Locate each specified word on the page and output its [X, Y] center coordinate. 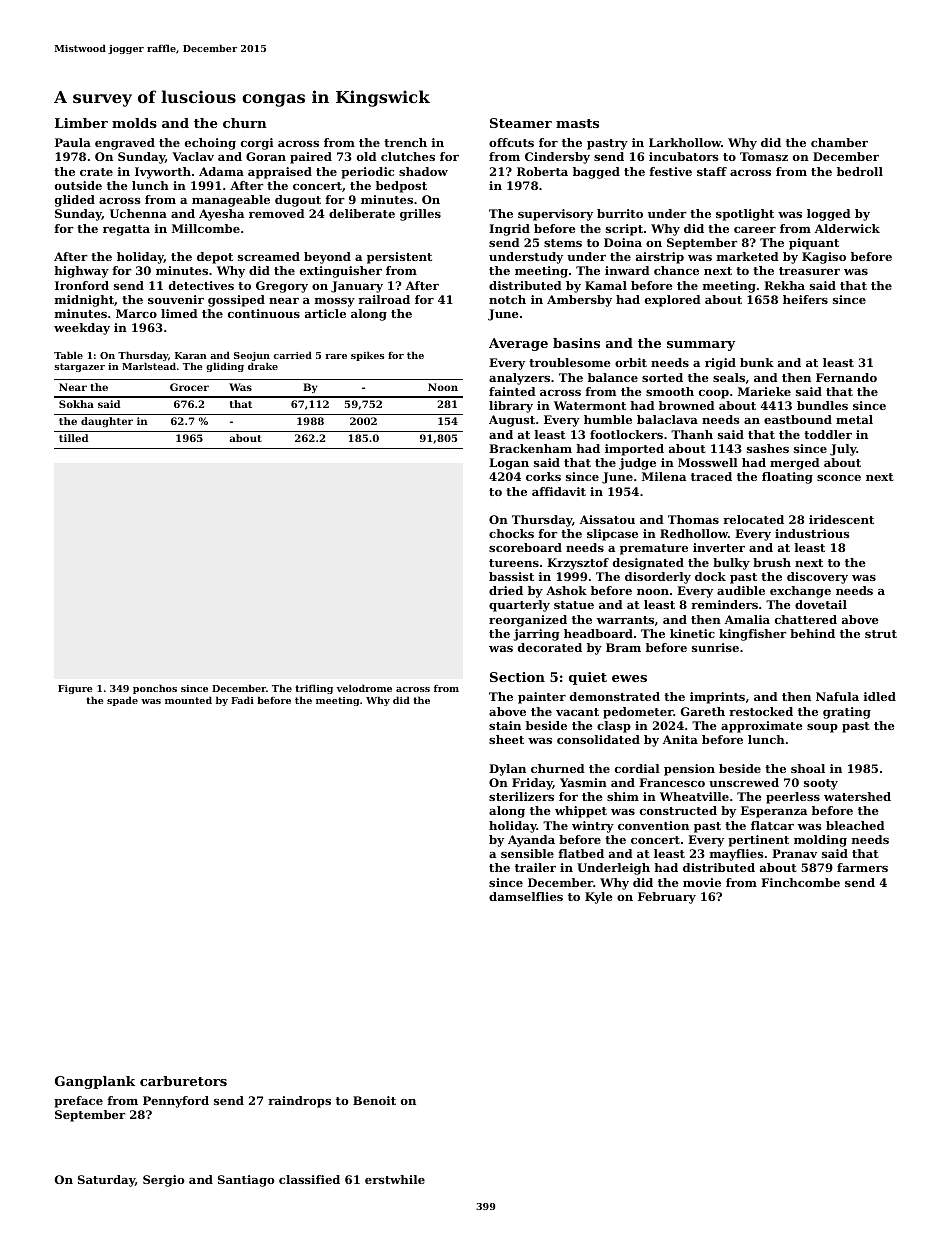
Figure [75, 689]
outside [78, 185]
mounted [188, 700]
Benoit [374, 1100]
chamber [839, 142]
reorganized [528, 621]
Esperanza [774, 812]
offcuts [511, 142]
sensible [527, 853]
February [667, 898]
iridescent [841, 519]
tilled [73, 438]
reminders [724, 604]
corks [543, 476]
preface [78, 1102]
